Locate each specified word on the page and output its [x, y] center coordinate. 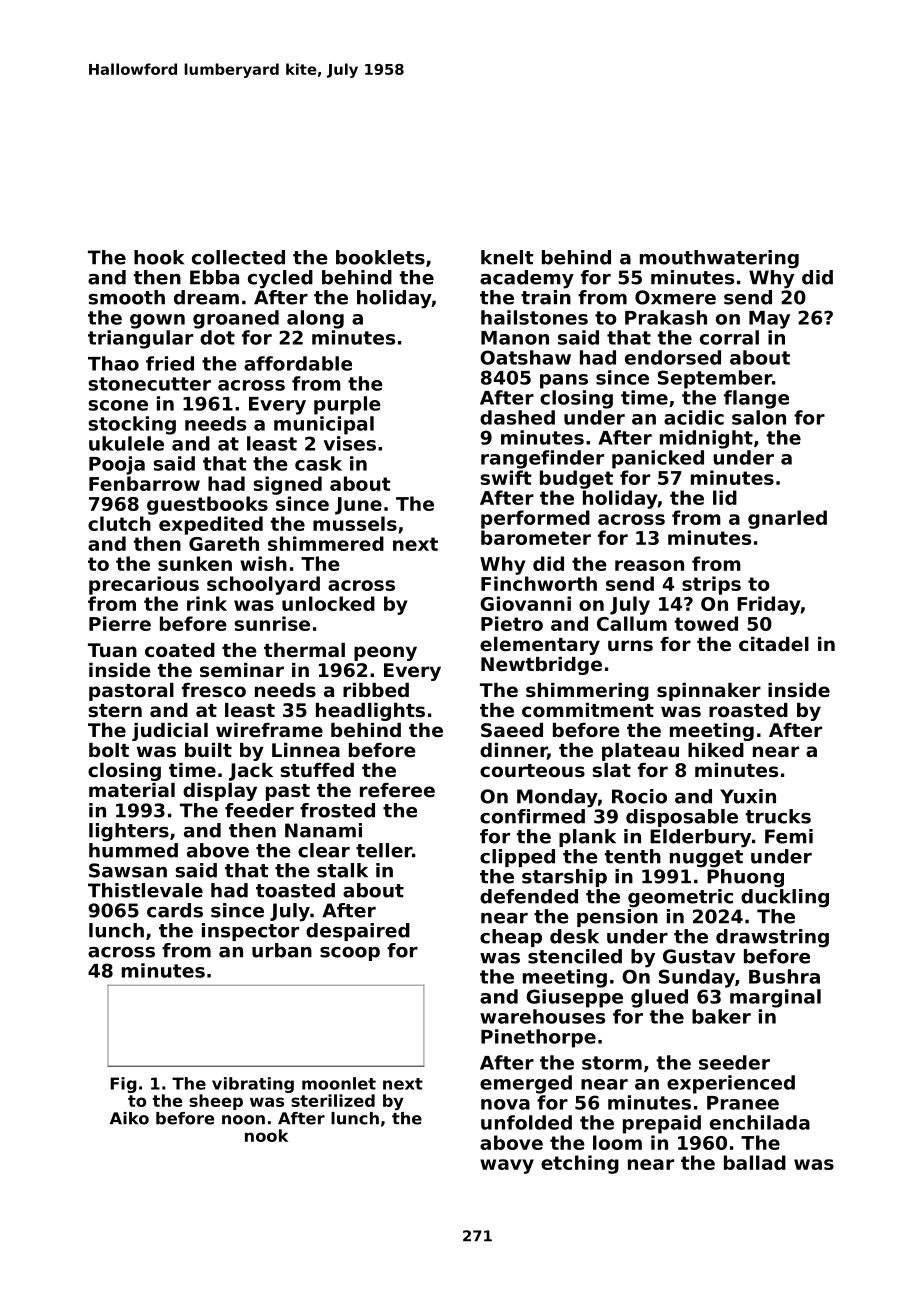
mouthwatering [719, 259]
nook [266, 1135]
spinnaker [709, 692]
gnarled [787, 519]
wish [263, 563]
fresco [214, 690]
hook [159, 257]
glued [659, 998]
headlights [370, 712]
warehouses [542, 1016]
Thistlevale [145, 890]
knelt [507, 257]
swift [506, 477]
